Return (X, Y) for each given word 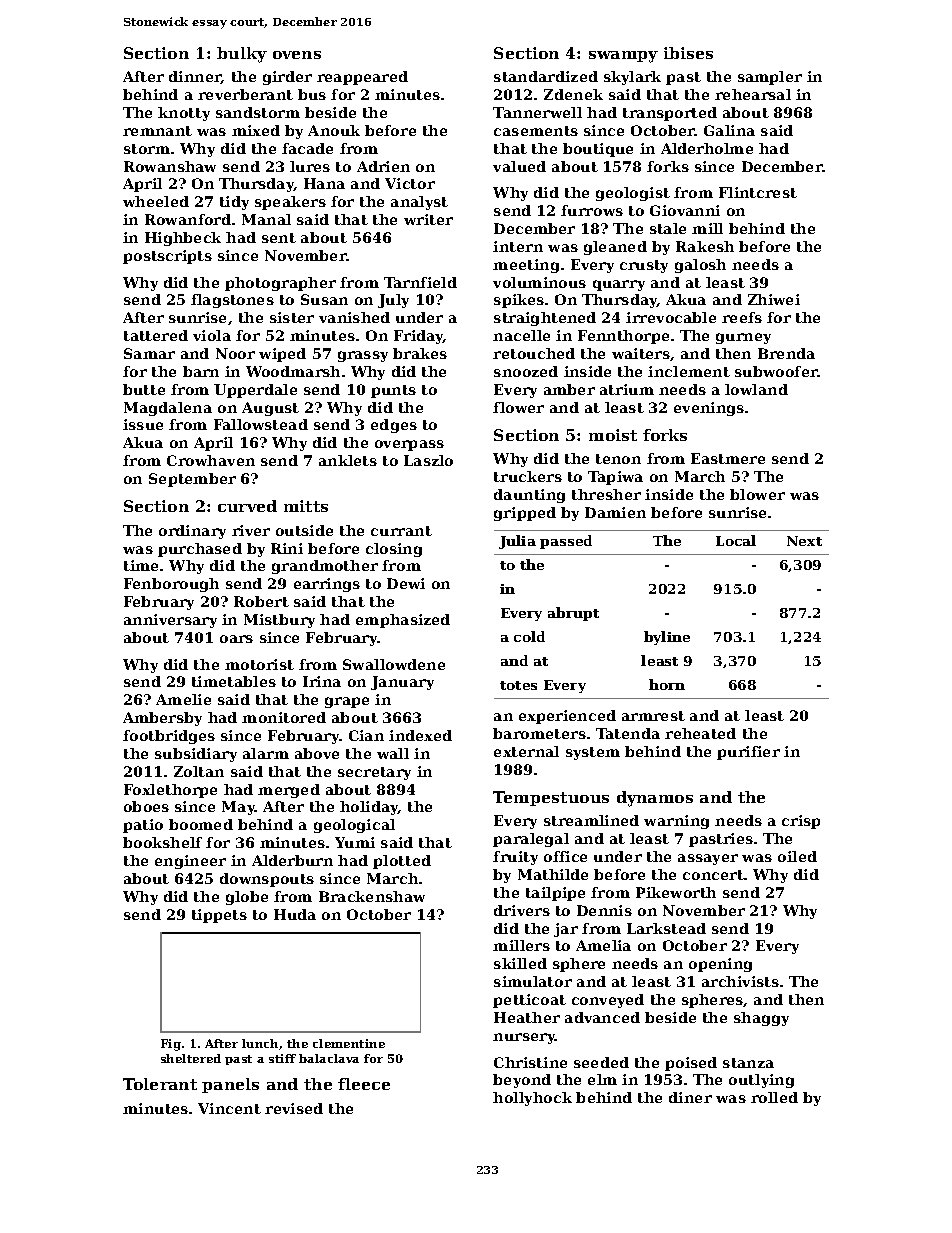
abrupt (573, 614)
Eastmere (728, 458)
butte (144, 389)
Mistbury (279, 621)
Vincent (229, 1108)
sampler (770, 78)
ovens (297, 55)
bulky (242, 55)
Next (804, 541)
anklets (348, 460)
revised (294, 1108)
